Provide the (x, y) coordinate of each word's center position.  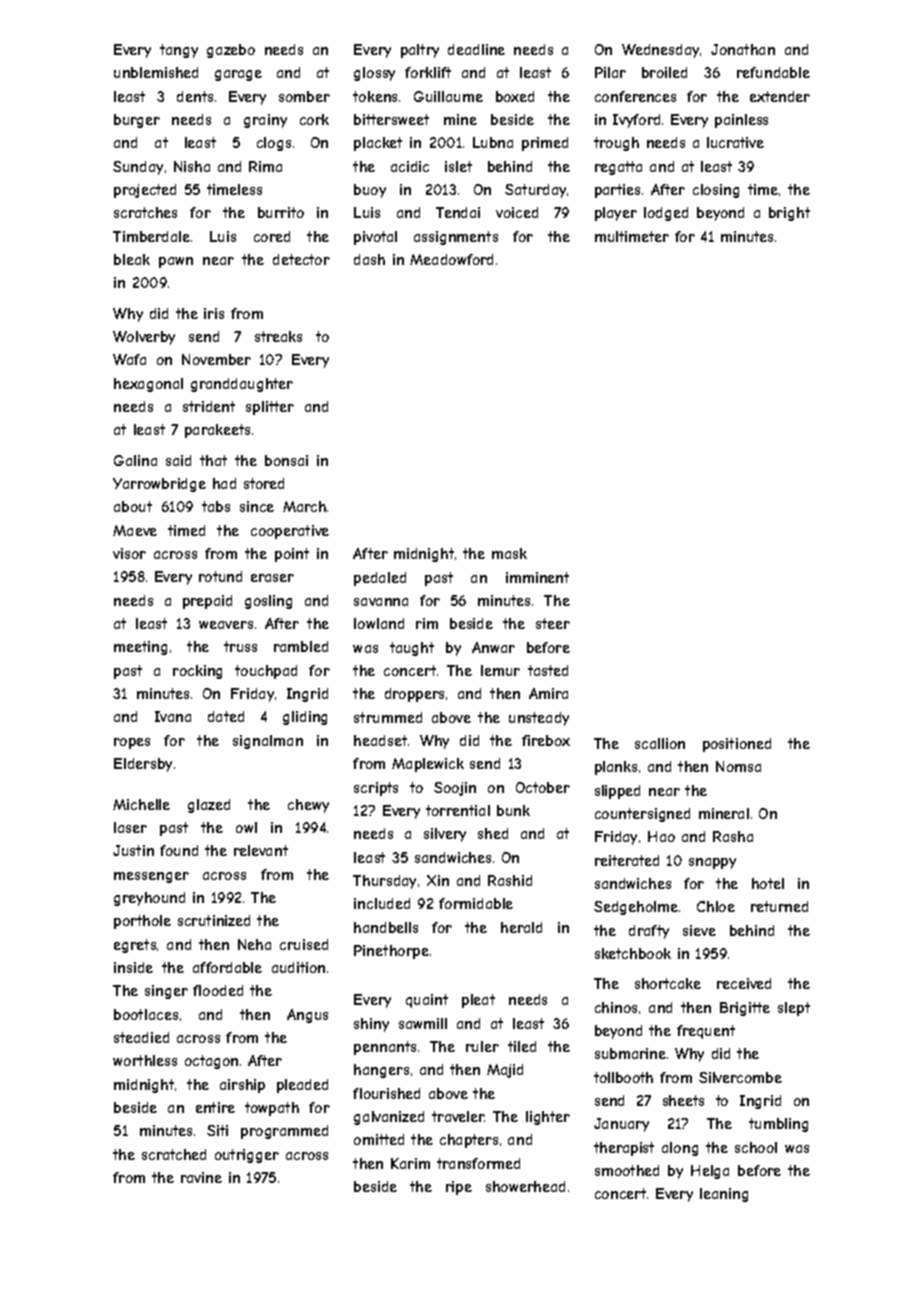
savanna (381, 602)
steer (553, 623)
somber (304, 96)
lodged (666, 214)
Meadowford (451, 259)
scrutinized (214, 920)
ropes (132, 743)
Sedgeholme (636, 908)
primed (545, 144)
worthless (145, 1060)
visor (129, 553)
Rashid (510, 880)
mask (509, 553)
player (616, 214)
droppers (414, 695)
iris (214, 313)
